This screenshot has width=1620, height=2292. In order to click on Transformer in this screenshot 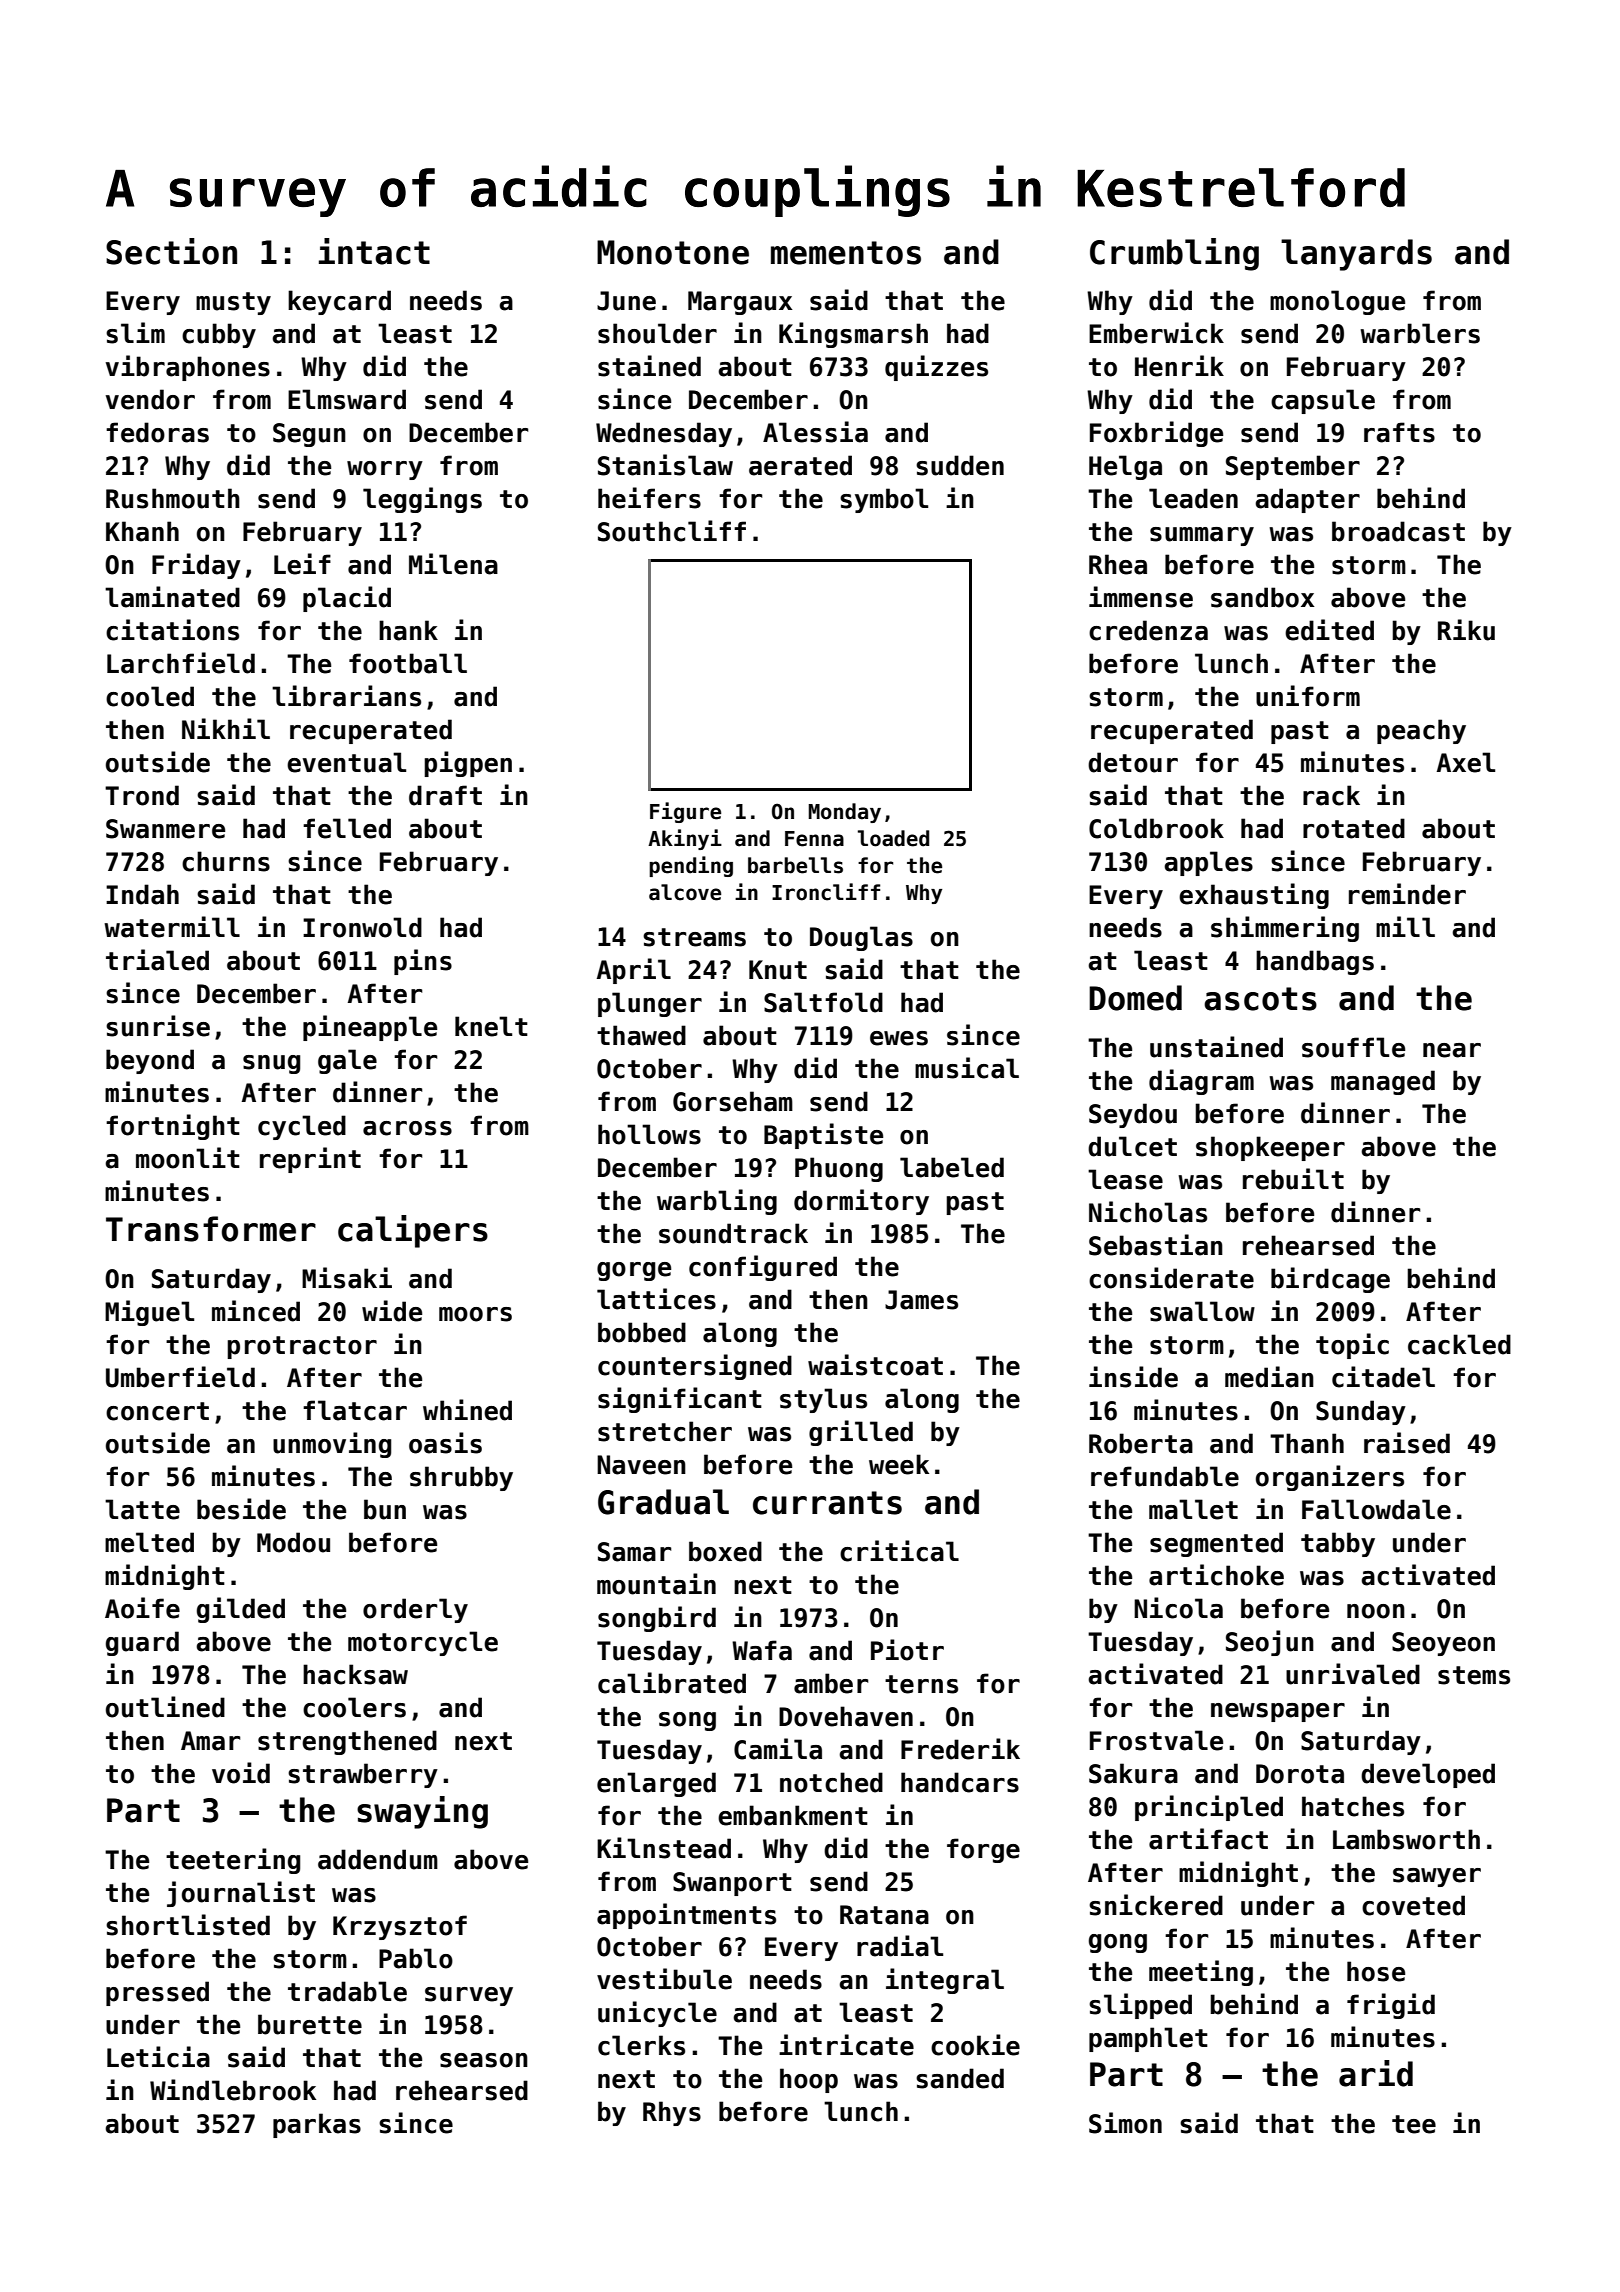, I will do `click(211, 1229)`.
